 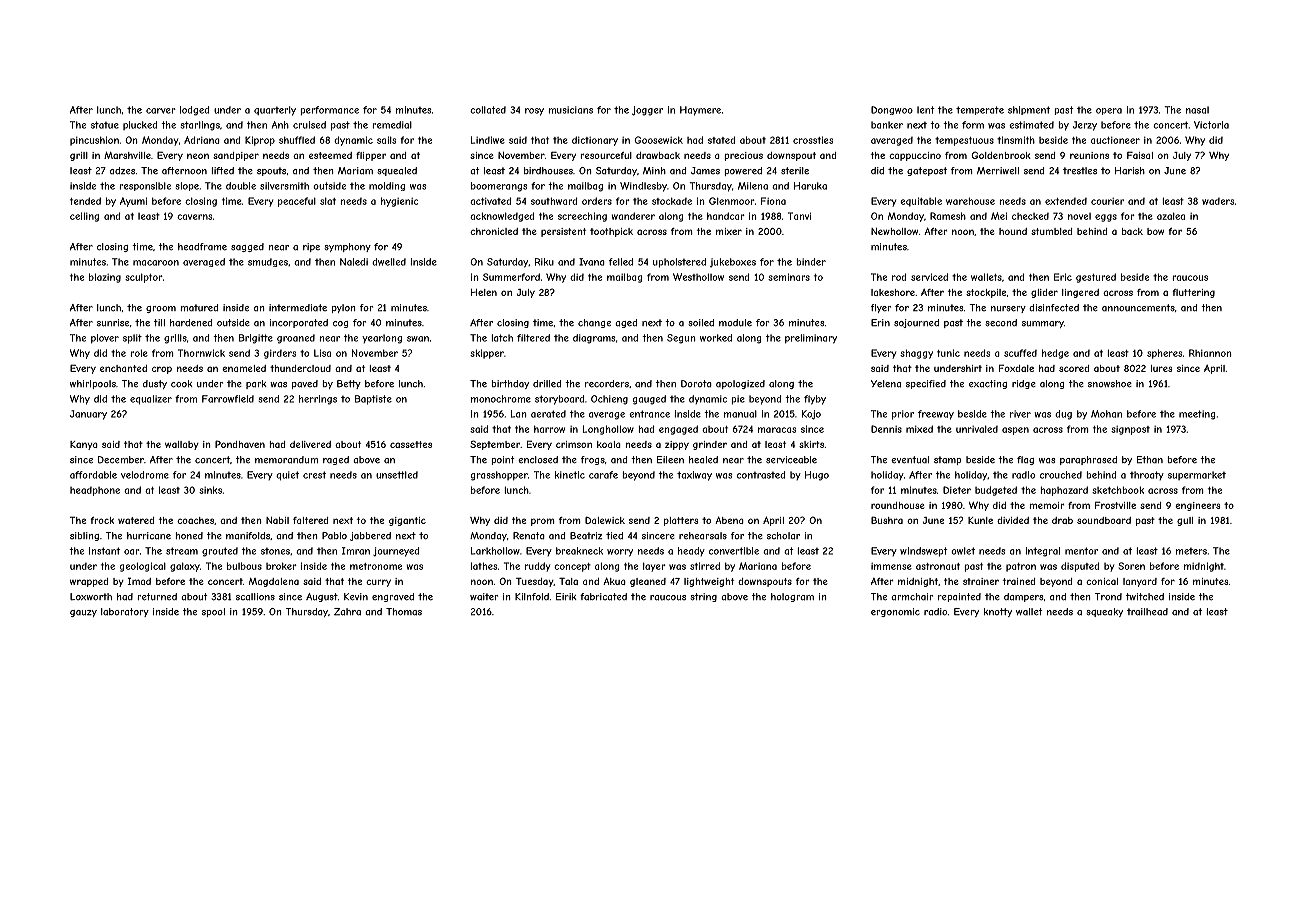 What do you see at coordinates (503, 460) in the page?
I see `point` at bounding box center [503, 460].
